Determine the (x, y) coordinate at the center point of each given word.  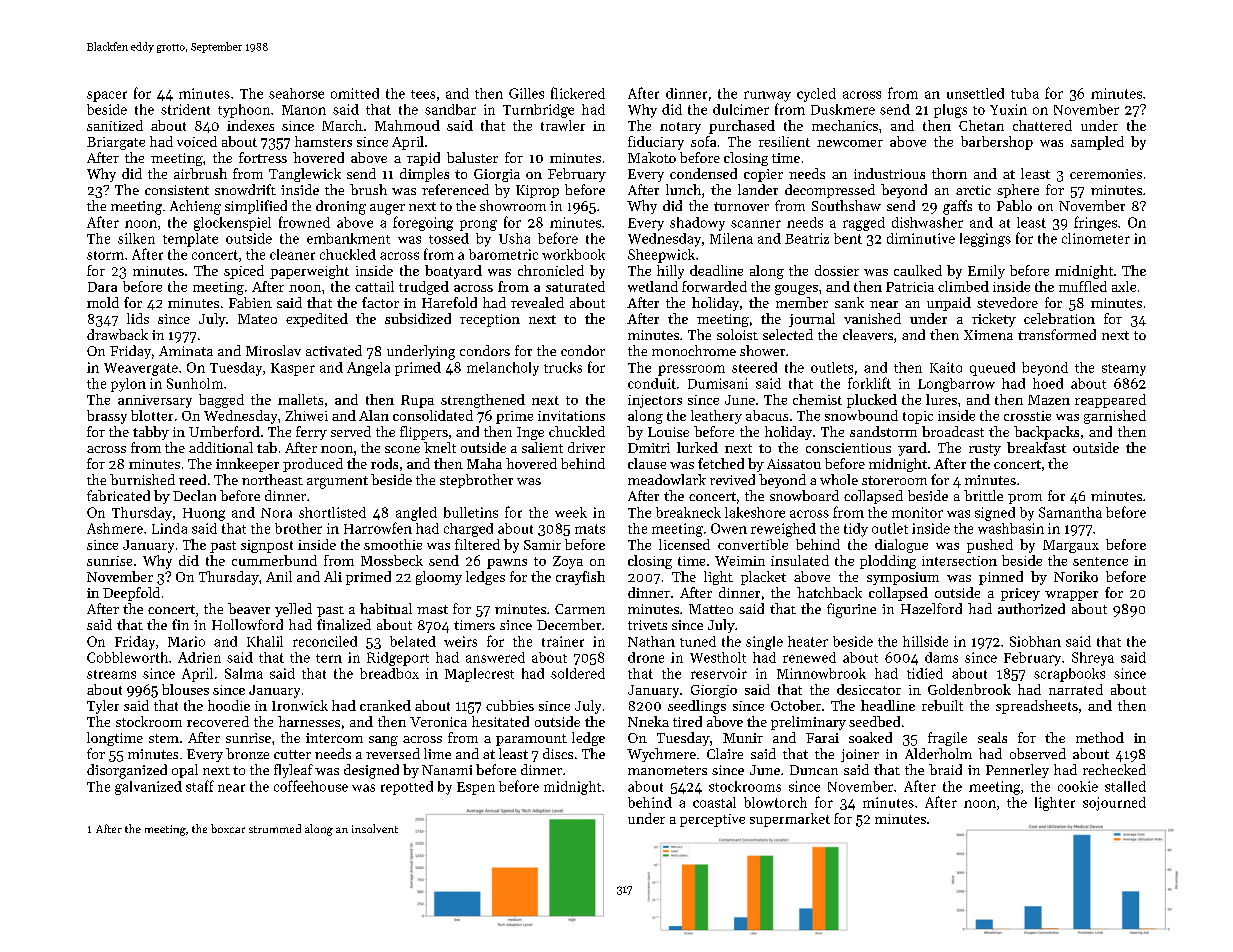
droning (341, 207)
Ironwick (300, 705)
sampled (1097, 143)
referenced (455, 189)
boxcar (228, 828)
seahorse (296, 93)
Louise (668, 432)
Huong (204, 514)
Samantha (1070, 512)
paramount (531, 740)
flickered (578, 93)
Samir (542, 545)
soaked (870, 737)
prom (1025, 499)
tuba (1025, 93)
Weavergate (141, 369)
